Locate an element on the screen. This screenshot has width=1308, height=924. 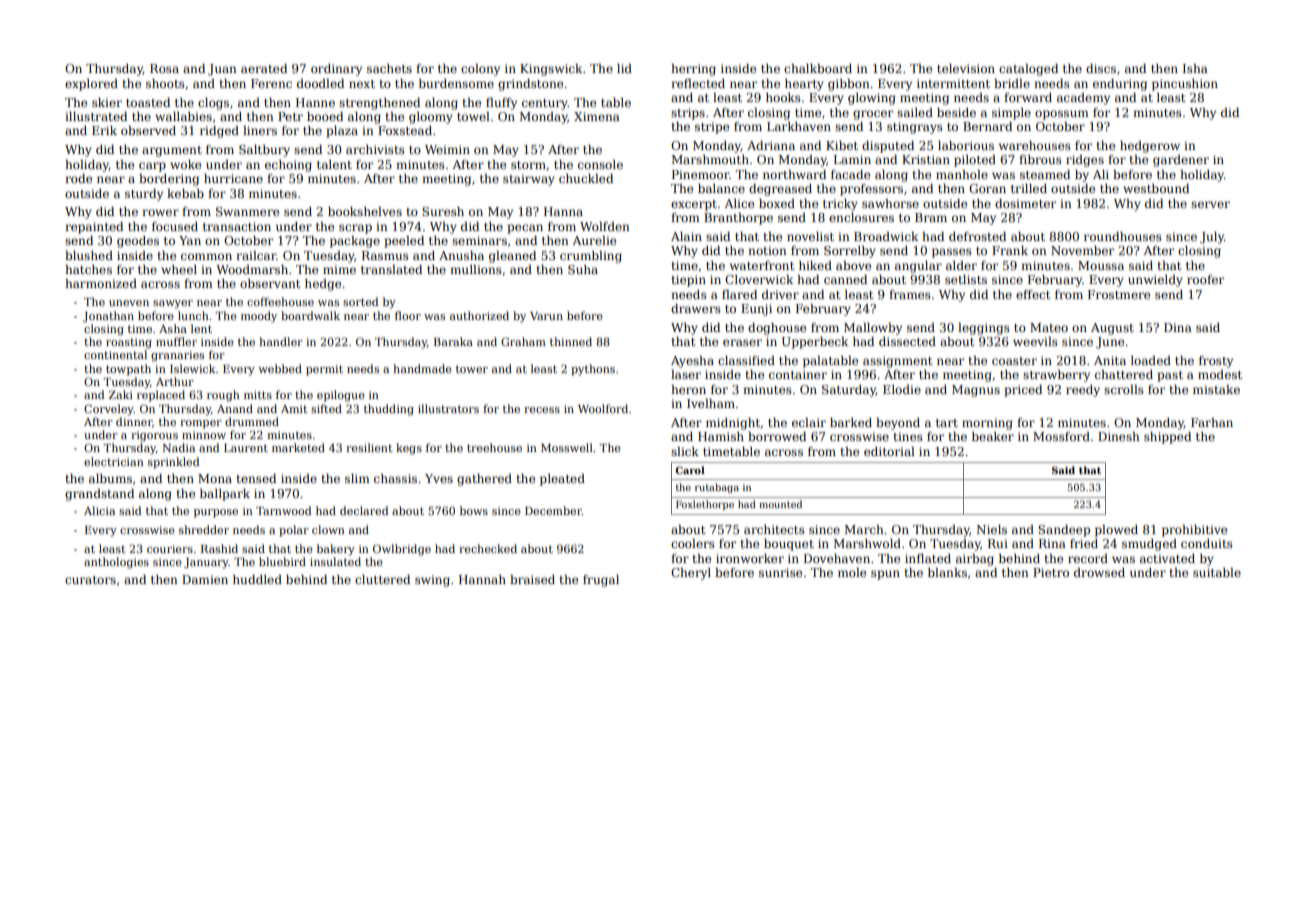
priced is located at coordinates (1023, 391).
